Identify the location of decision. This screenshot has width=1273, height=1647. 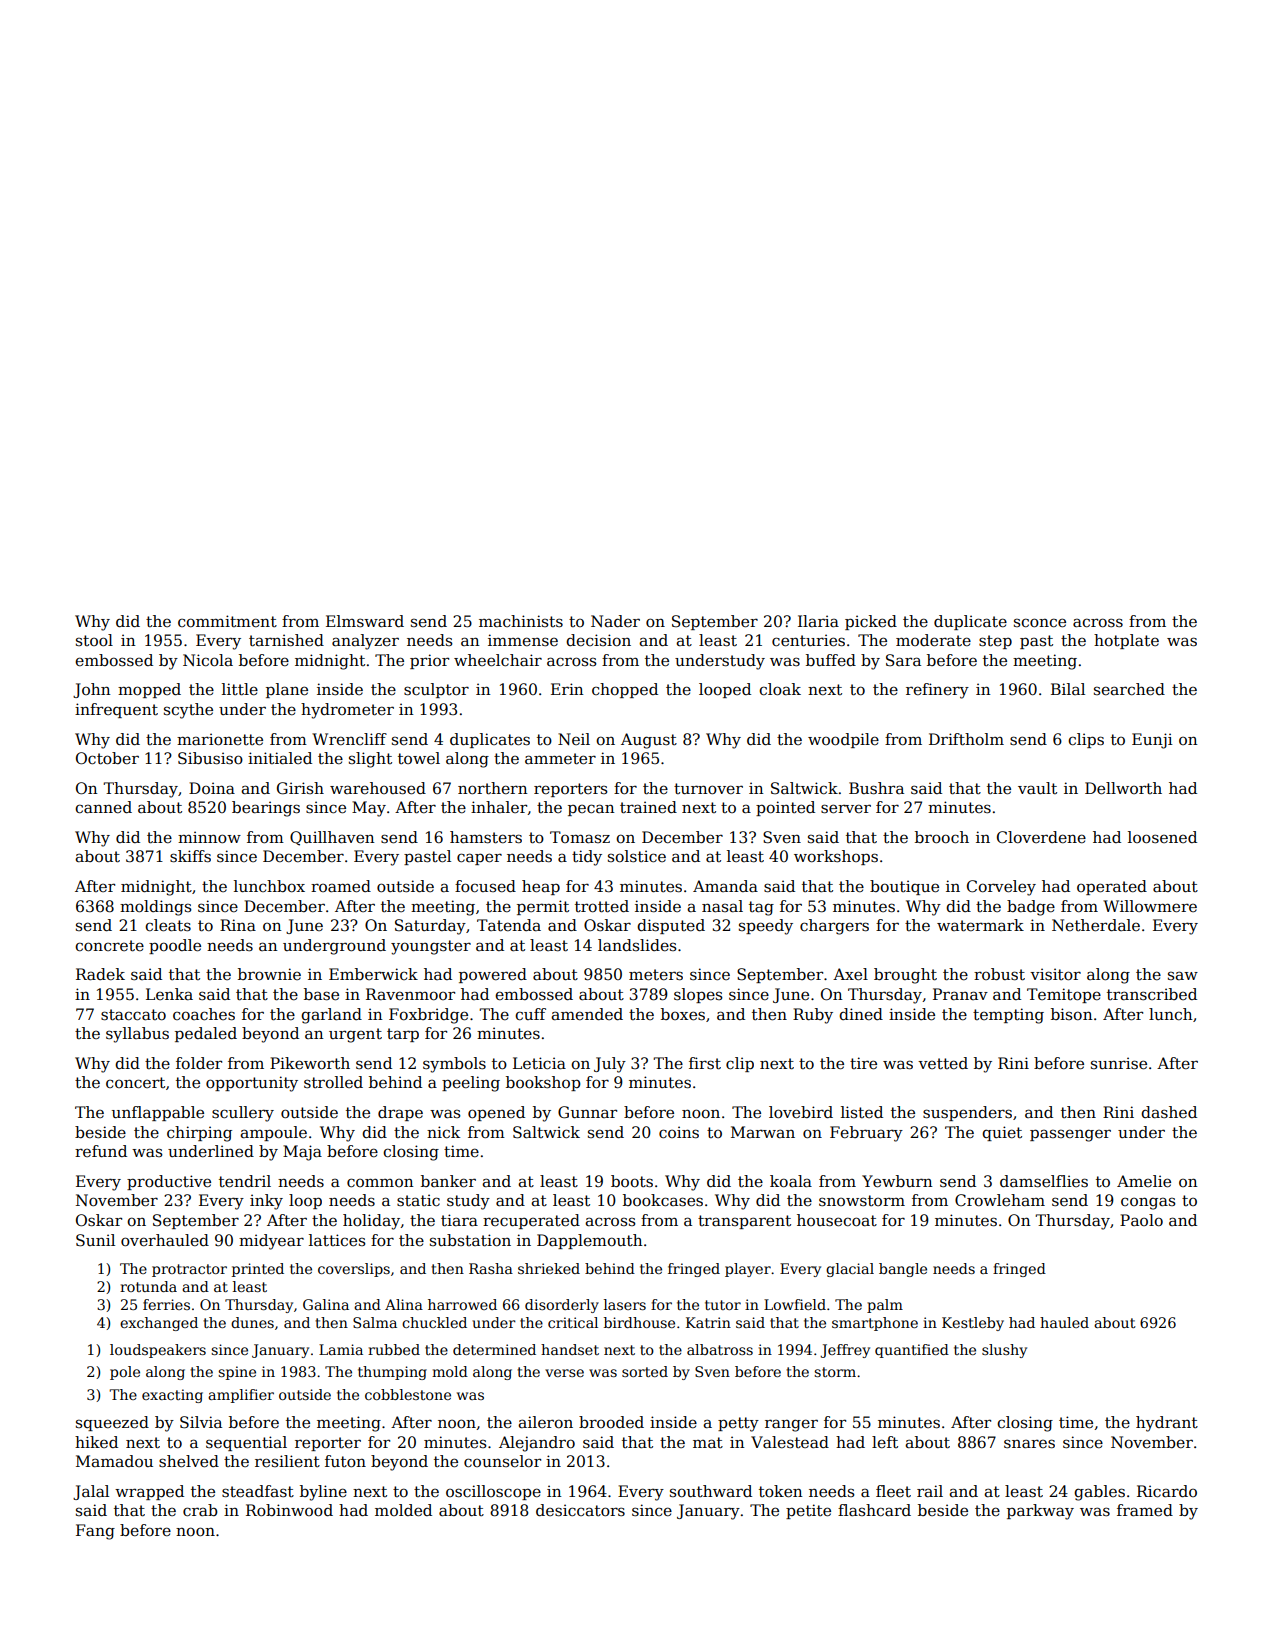
(598, 640).
